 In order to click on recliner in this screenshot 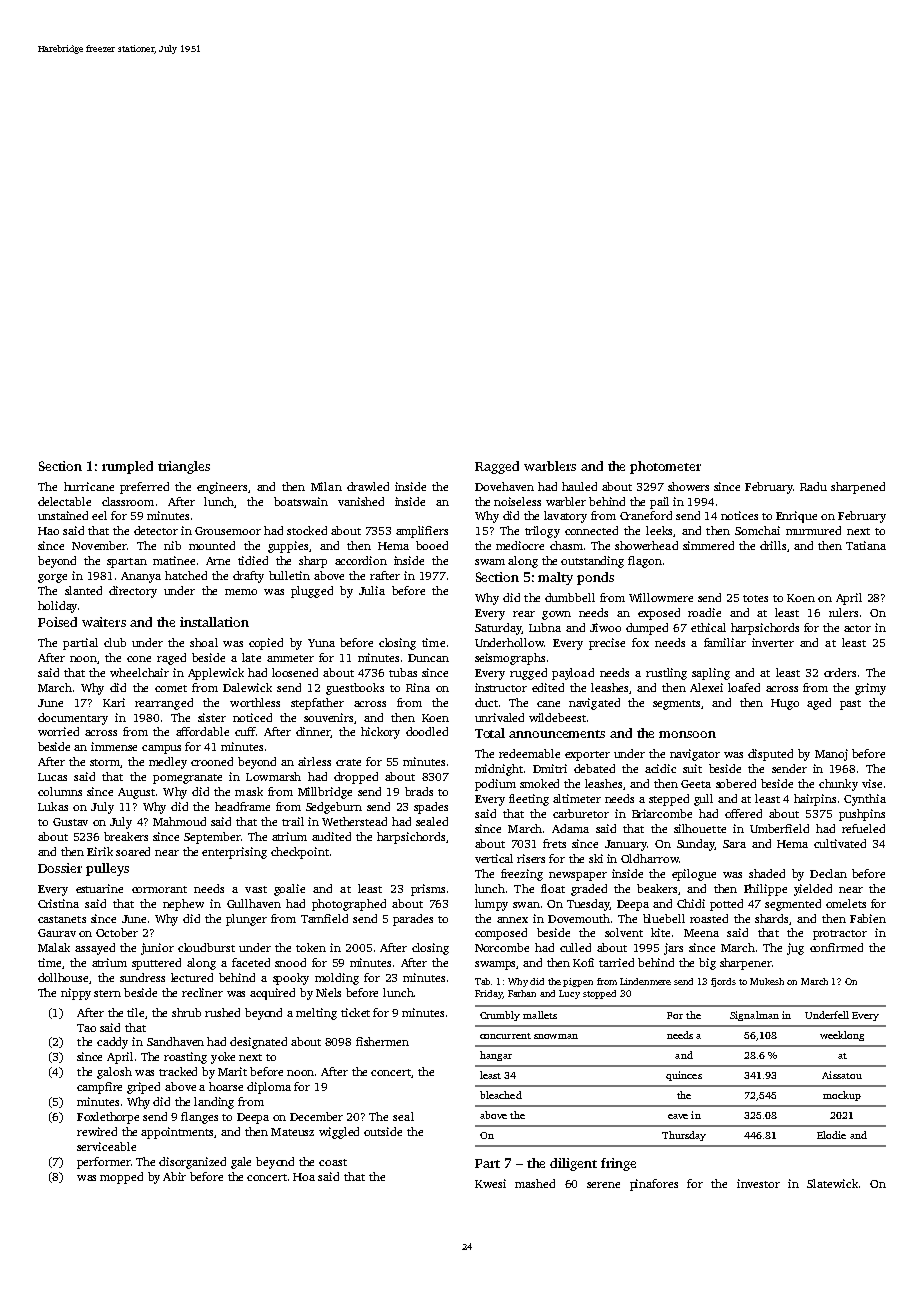, I will do `click(202, 992)`.
